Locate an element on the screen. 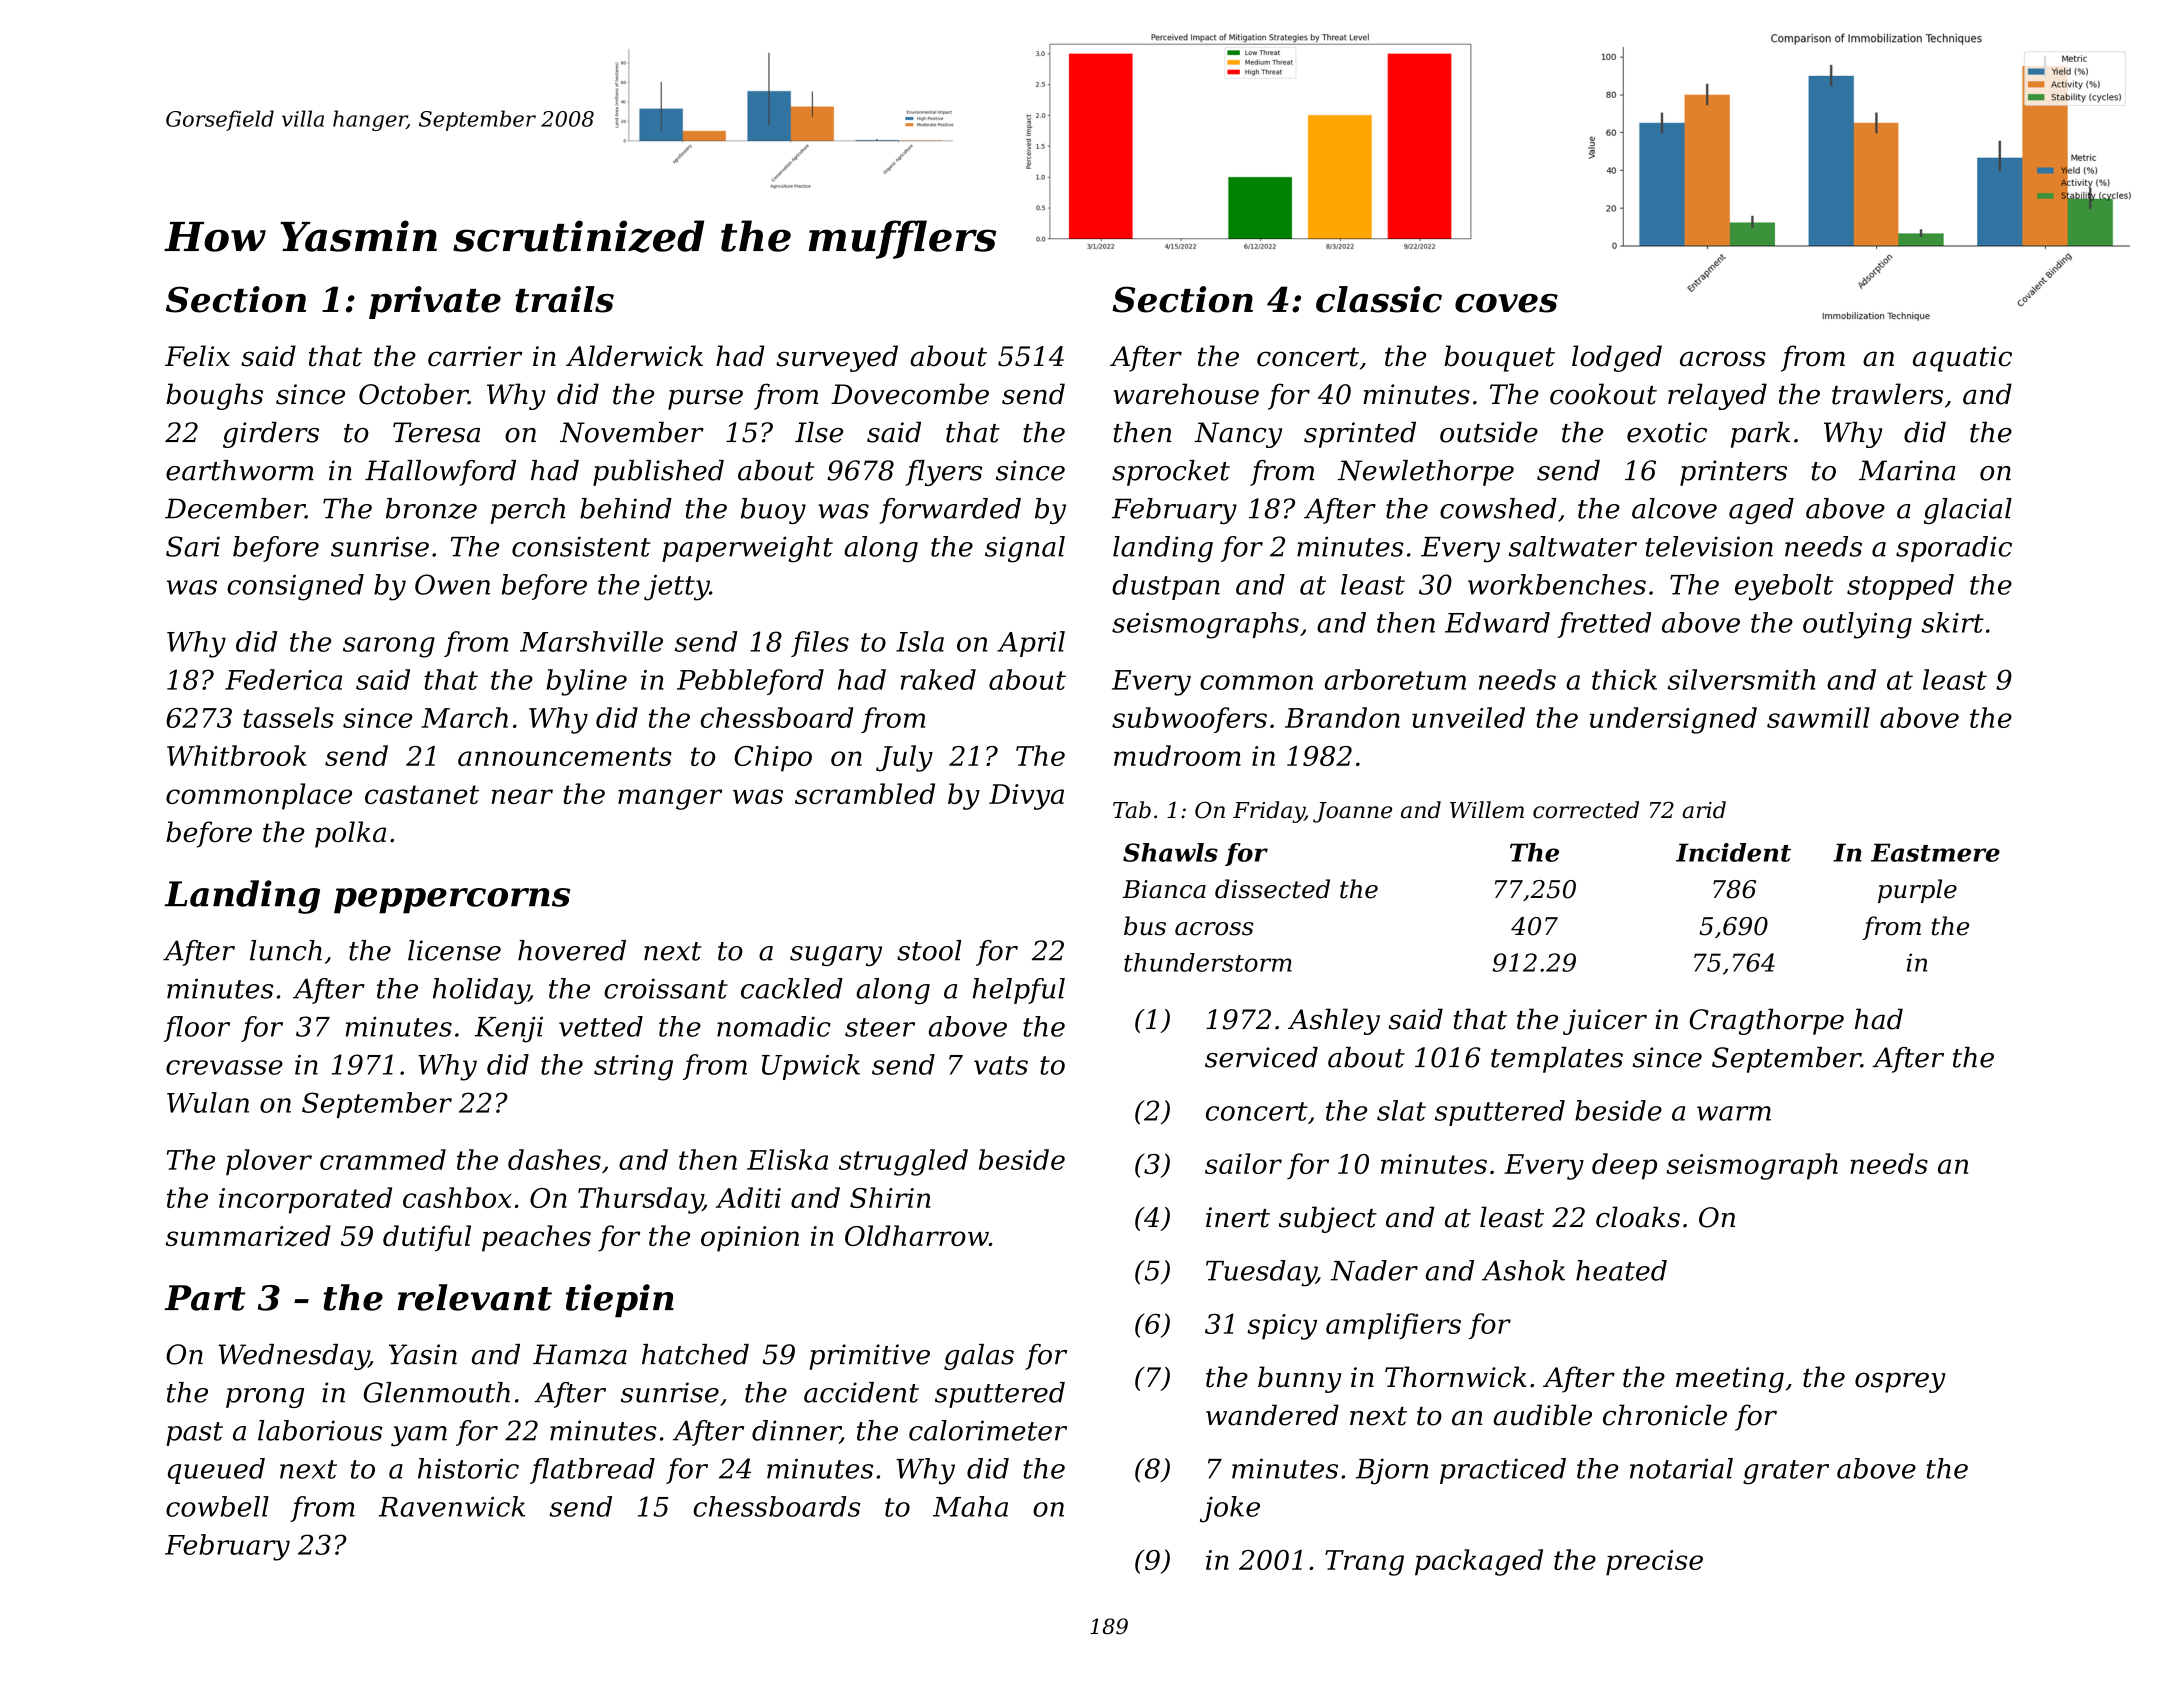 This screenshot has width=2178, height=1683. skirt is located at coordinates (1953, 622).
